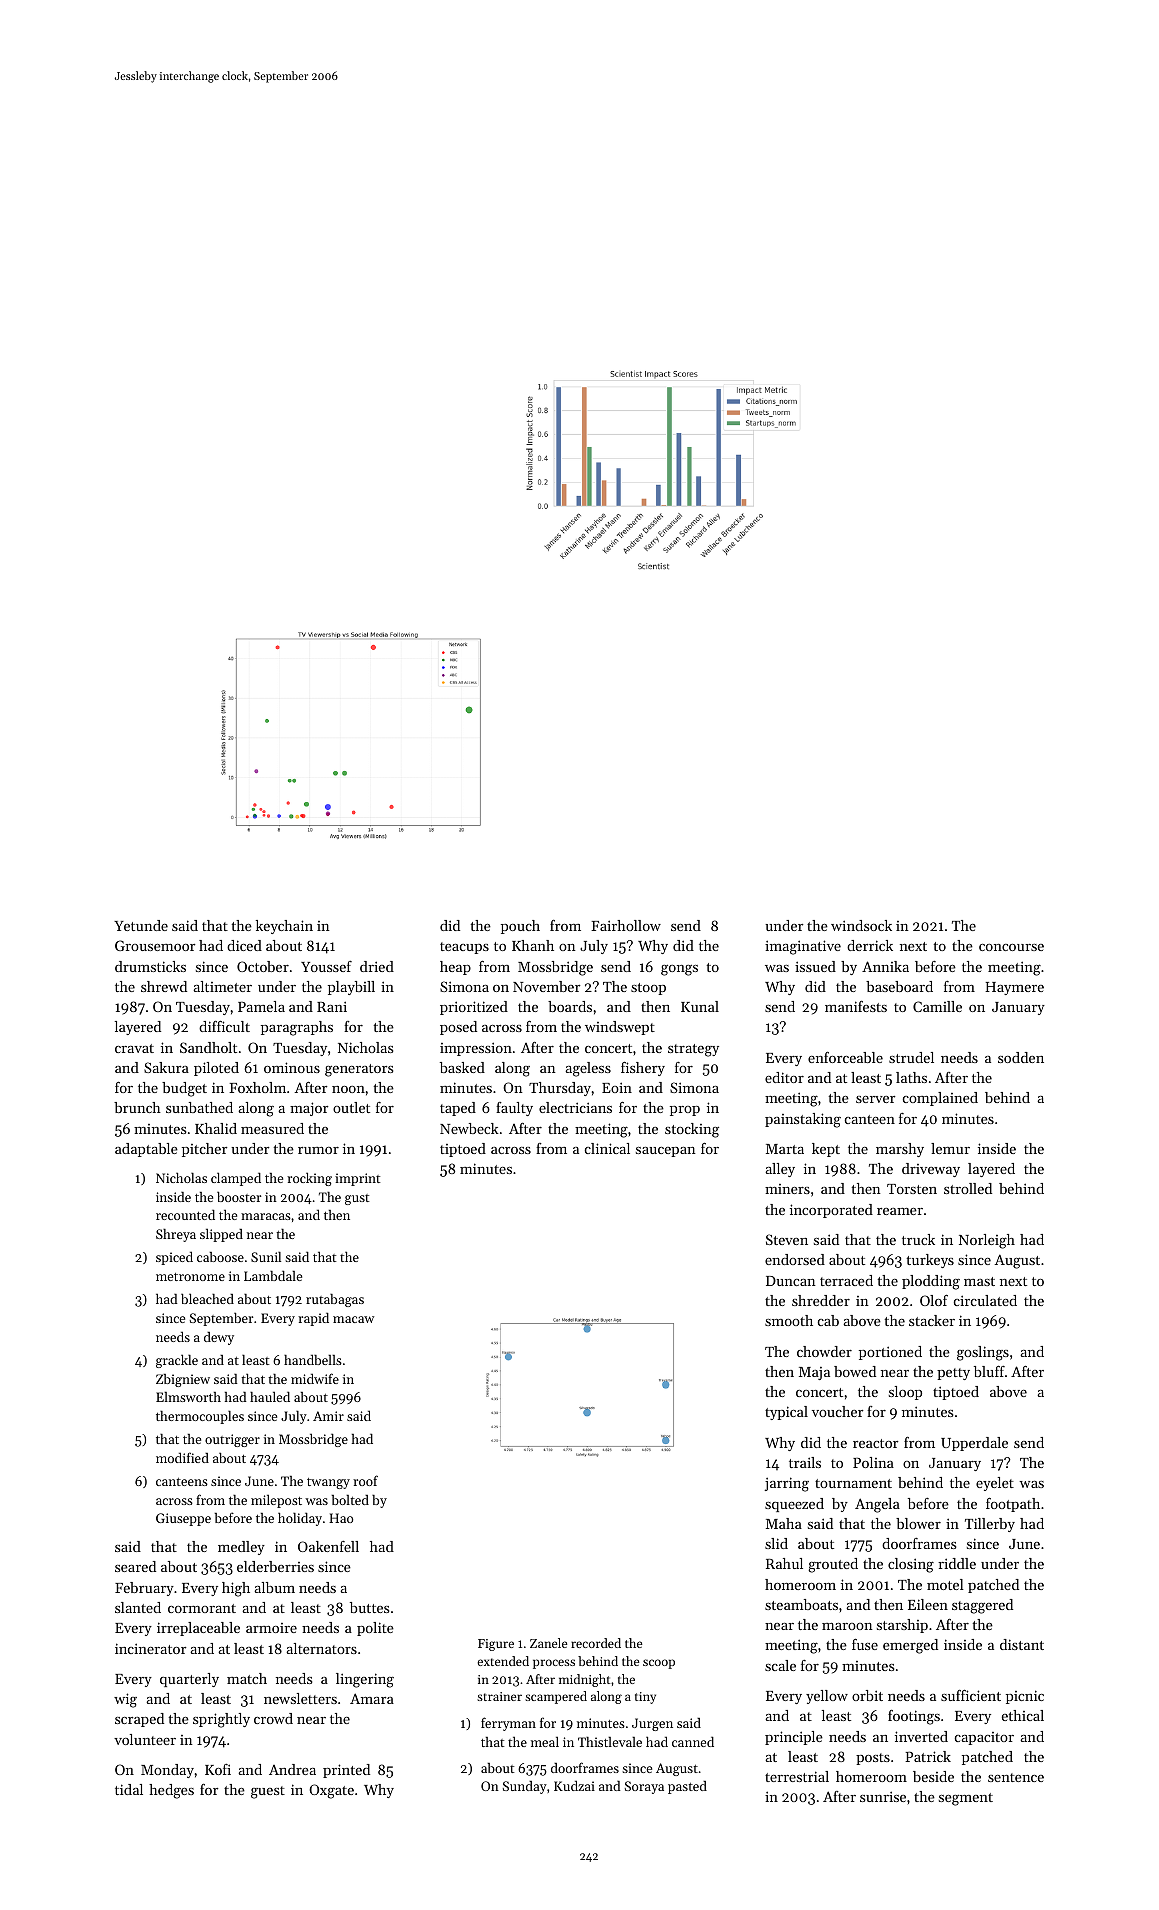 The width and height of the screenshot is (1159, 1910). I want to click on windswept, so click(620, 1028).
